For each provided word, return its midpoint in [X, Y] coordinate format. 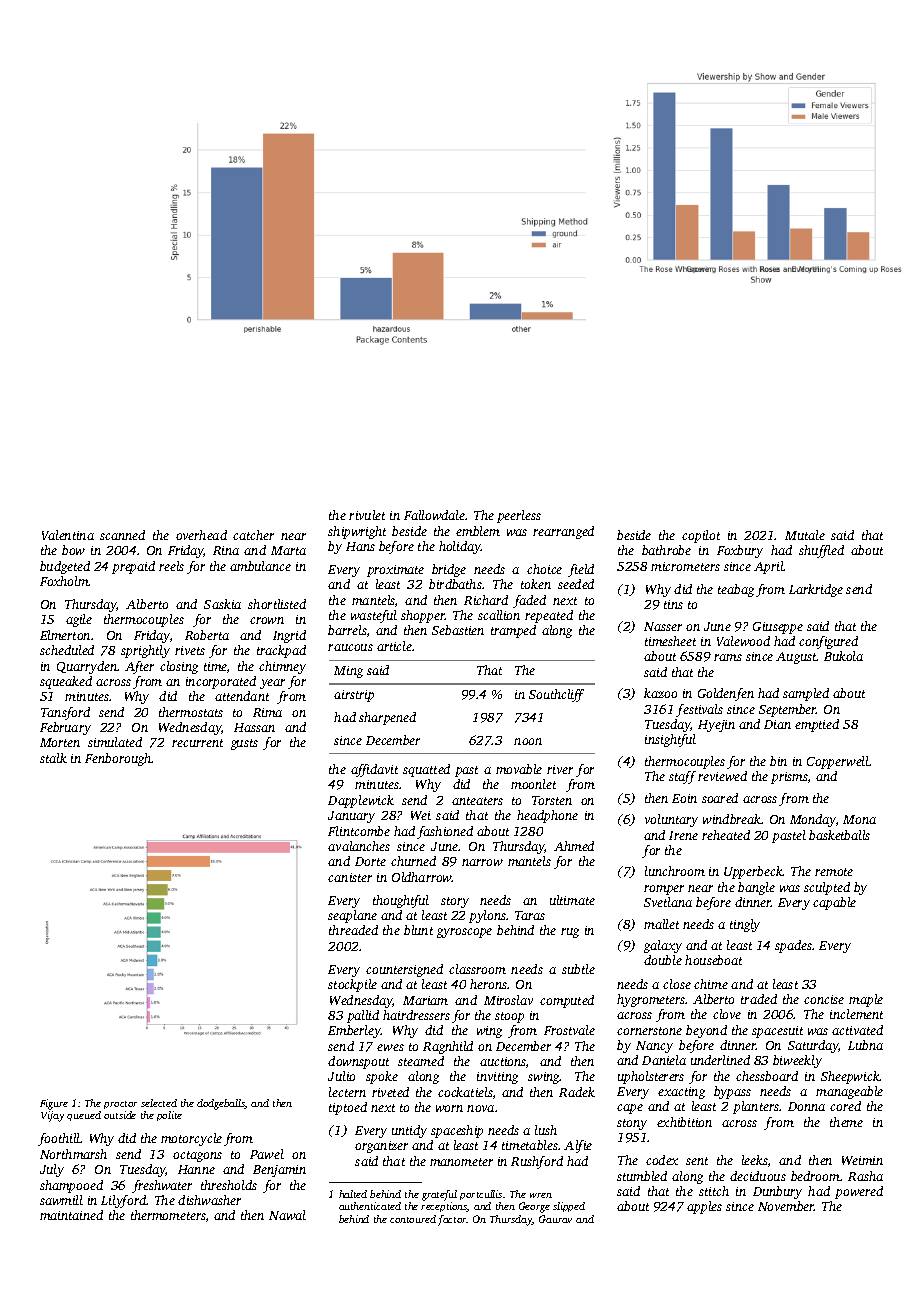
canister [350, 877]
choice [544, 569]
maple [866, 1000]
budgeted [65, 567]
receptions [444, 1207]
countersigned [404, 970]
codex [662, 1160]
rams [728, 657]
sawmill [61, 1200]
